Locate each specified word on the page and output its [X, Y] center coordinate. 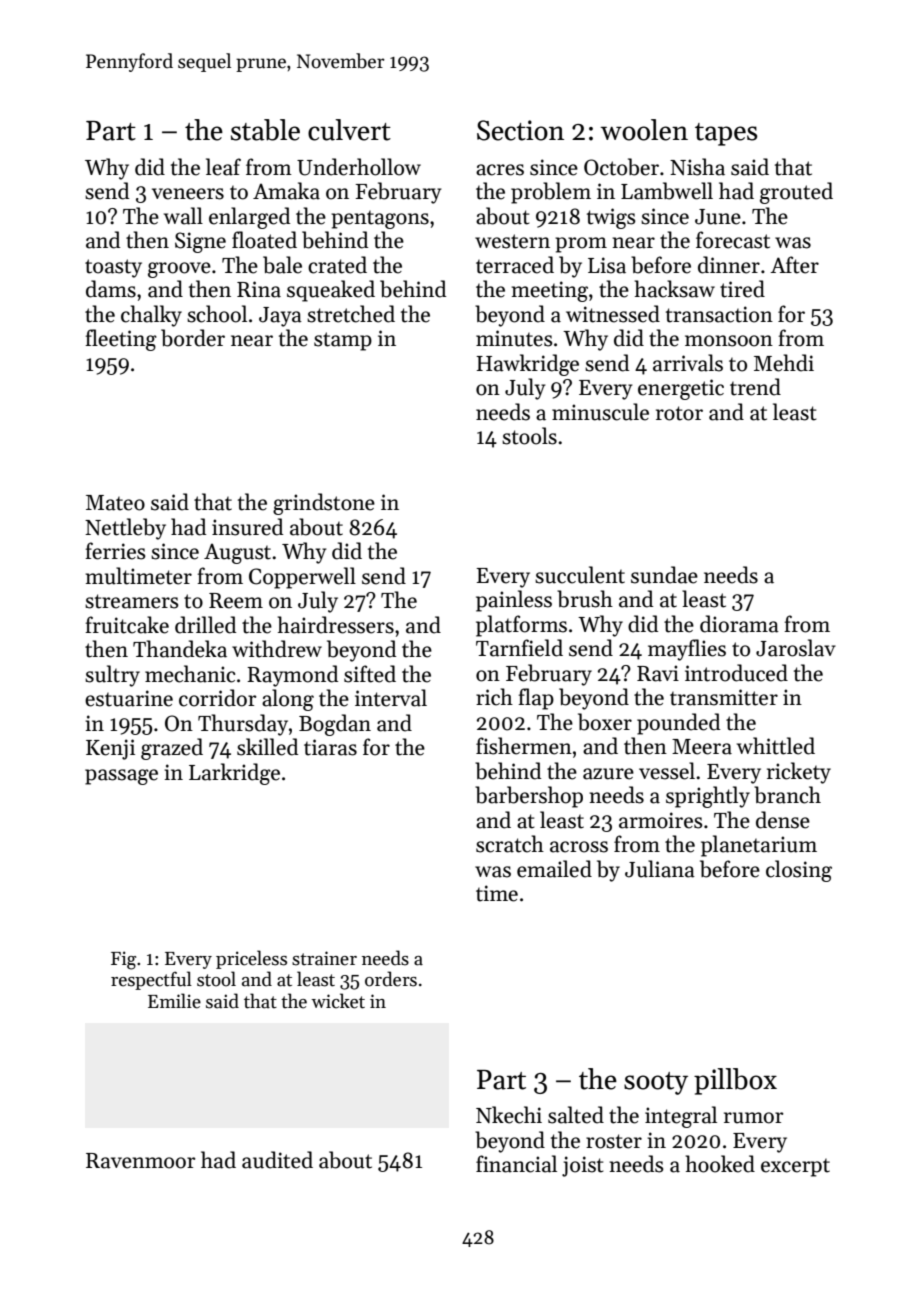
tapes [726, 134]
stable [265, 130]
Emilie [174, 1001]
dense [783, 820]
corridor [218, 698]
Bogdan [335, 725]
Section [520, 130]
